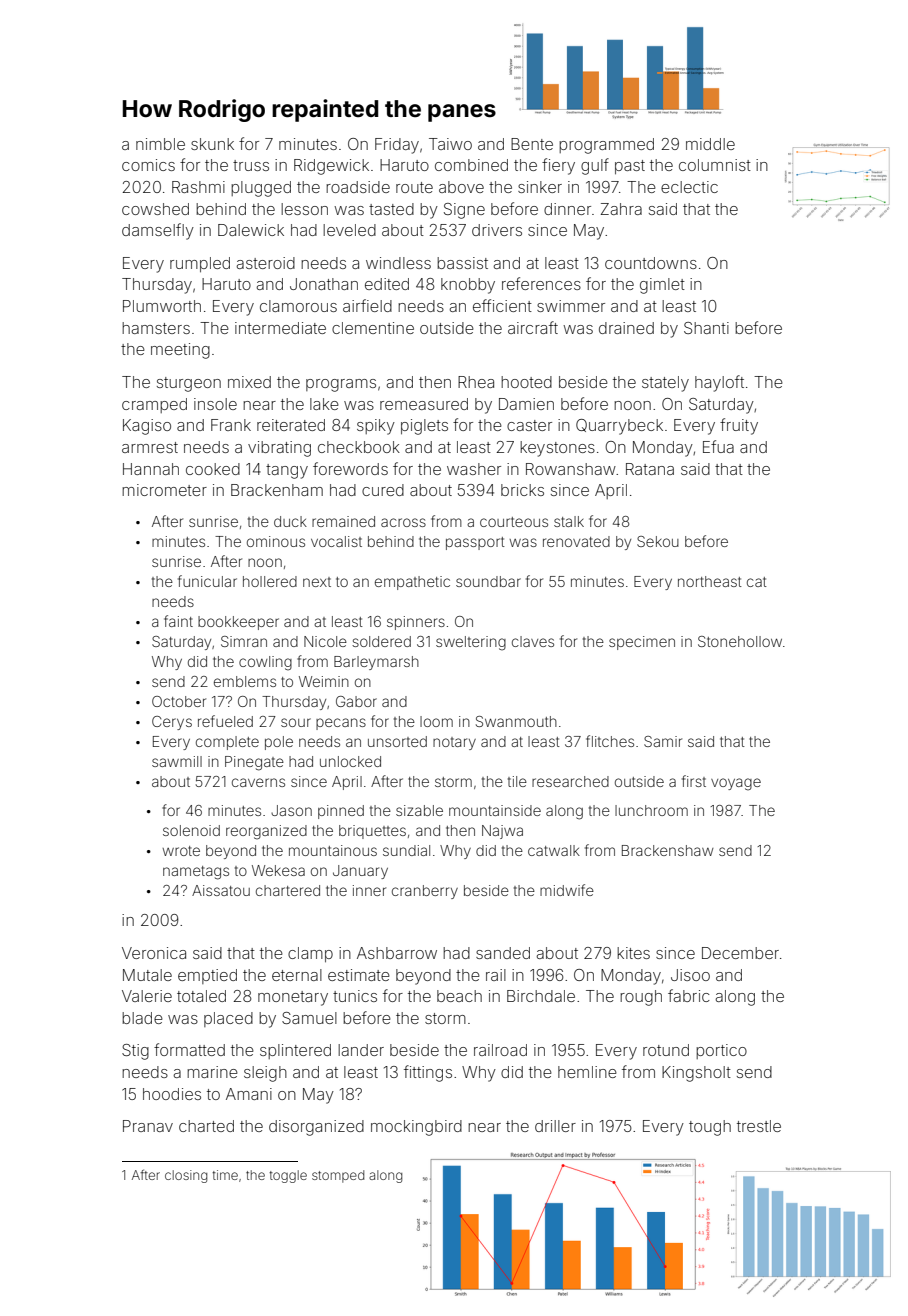 The width and height of the screenshot is (908, 1316). Describe the element at coordinates (541, 283) in the screenshot. I see `references` at that location.
